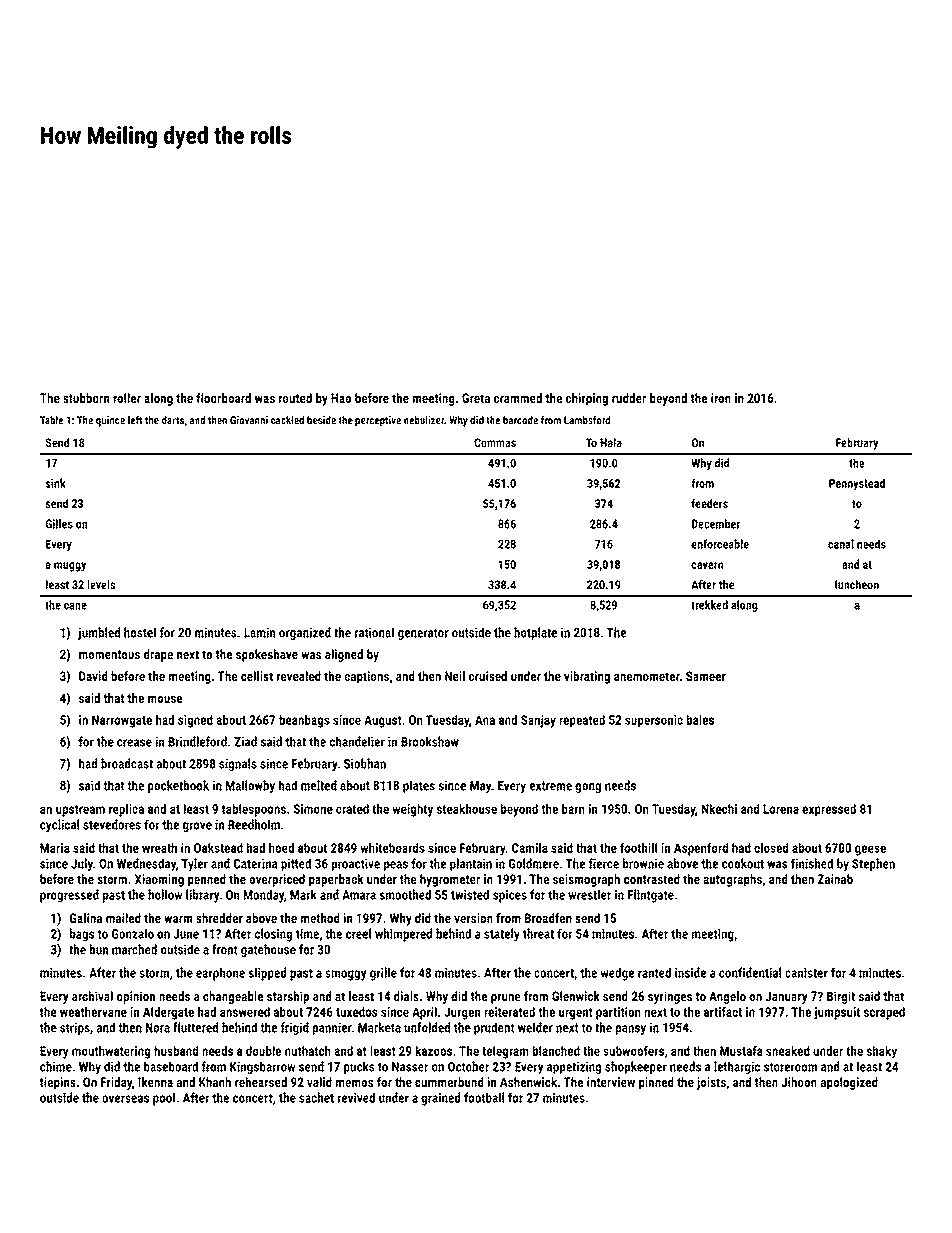 The image size is (952, 1233). Describe the element at coordinates (706, 676) in the page. I see `Sameer` at that location.
